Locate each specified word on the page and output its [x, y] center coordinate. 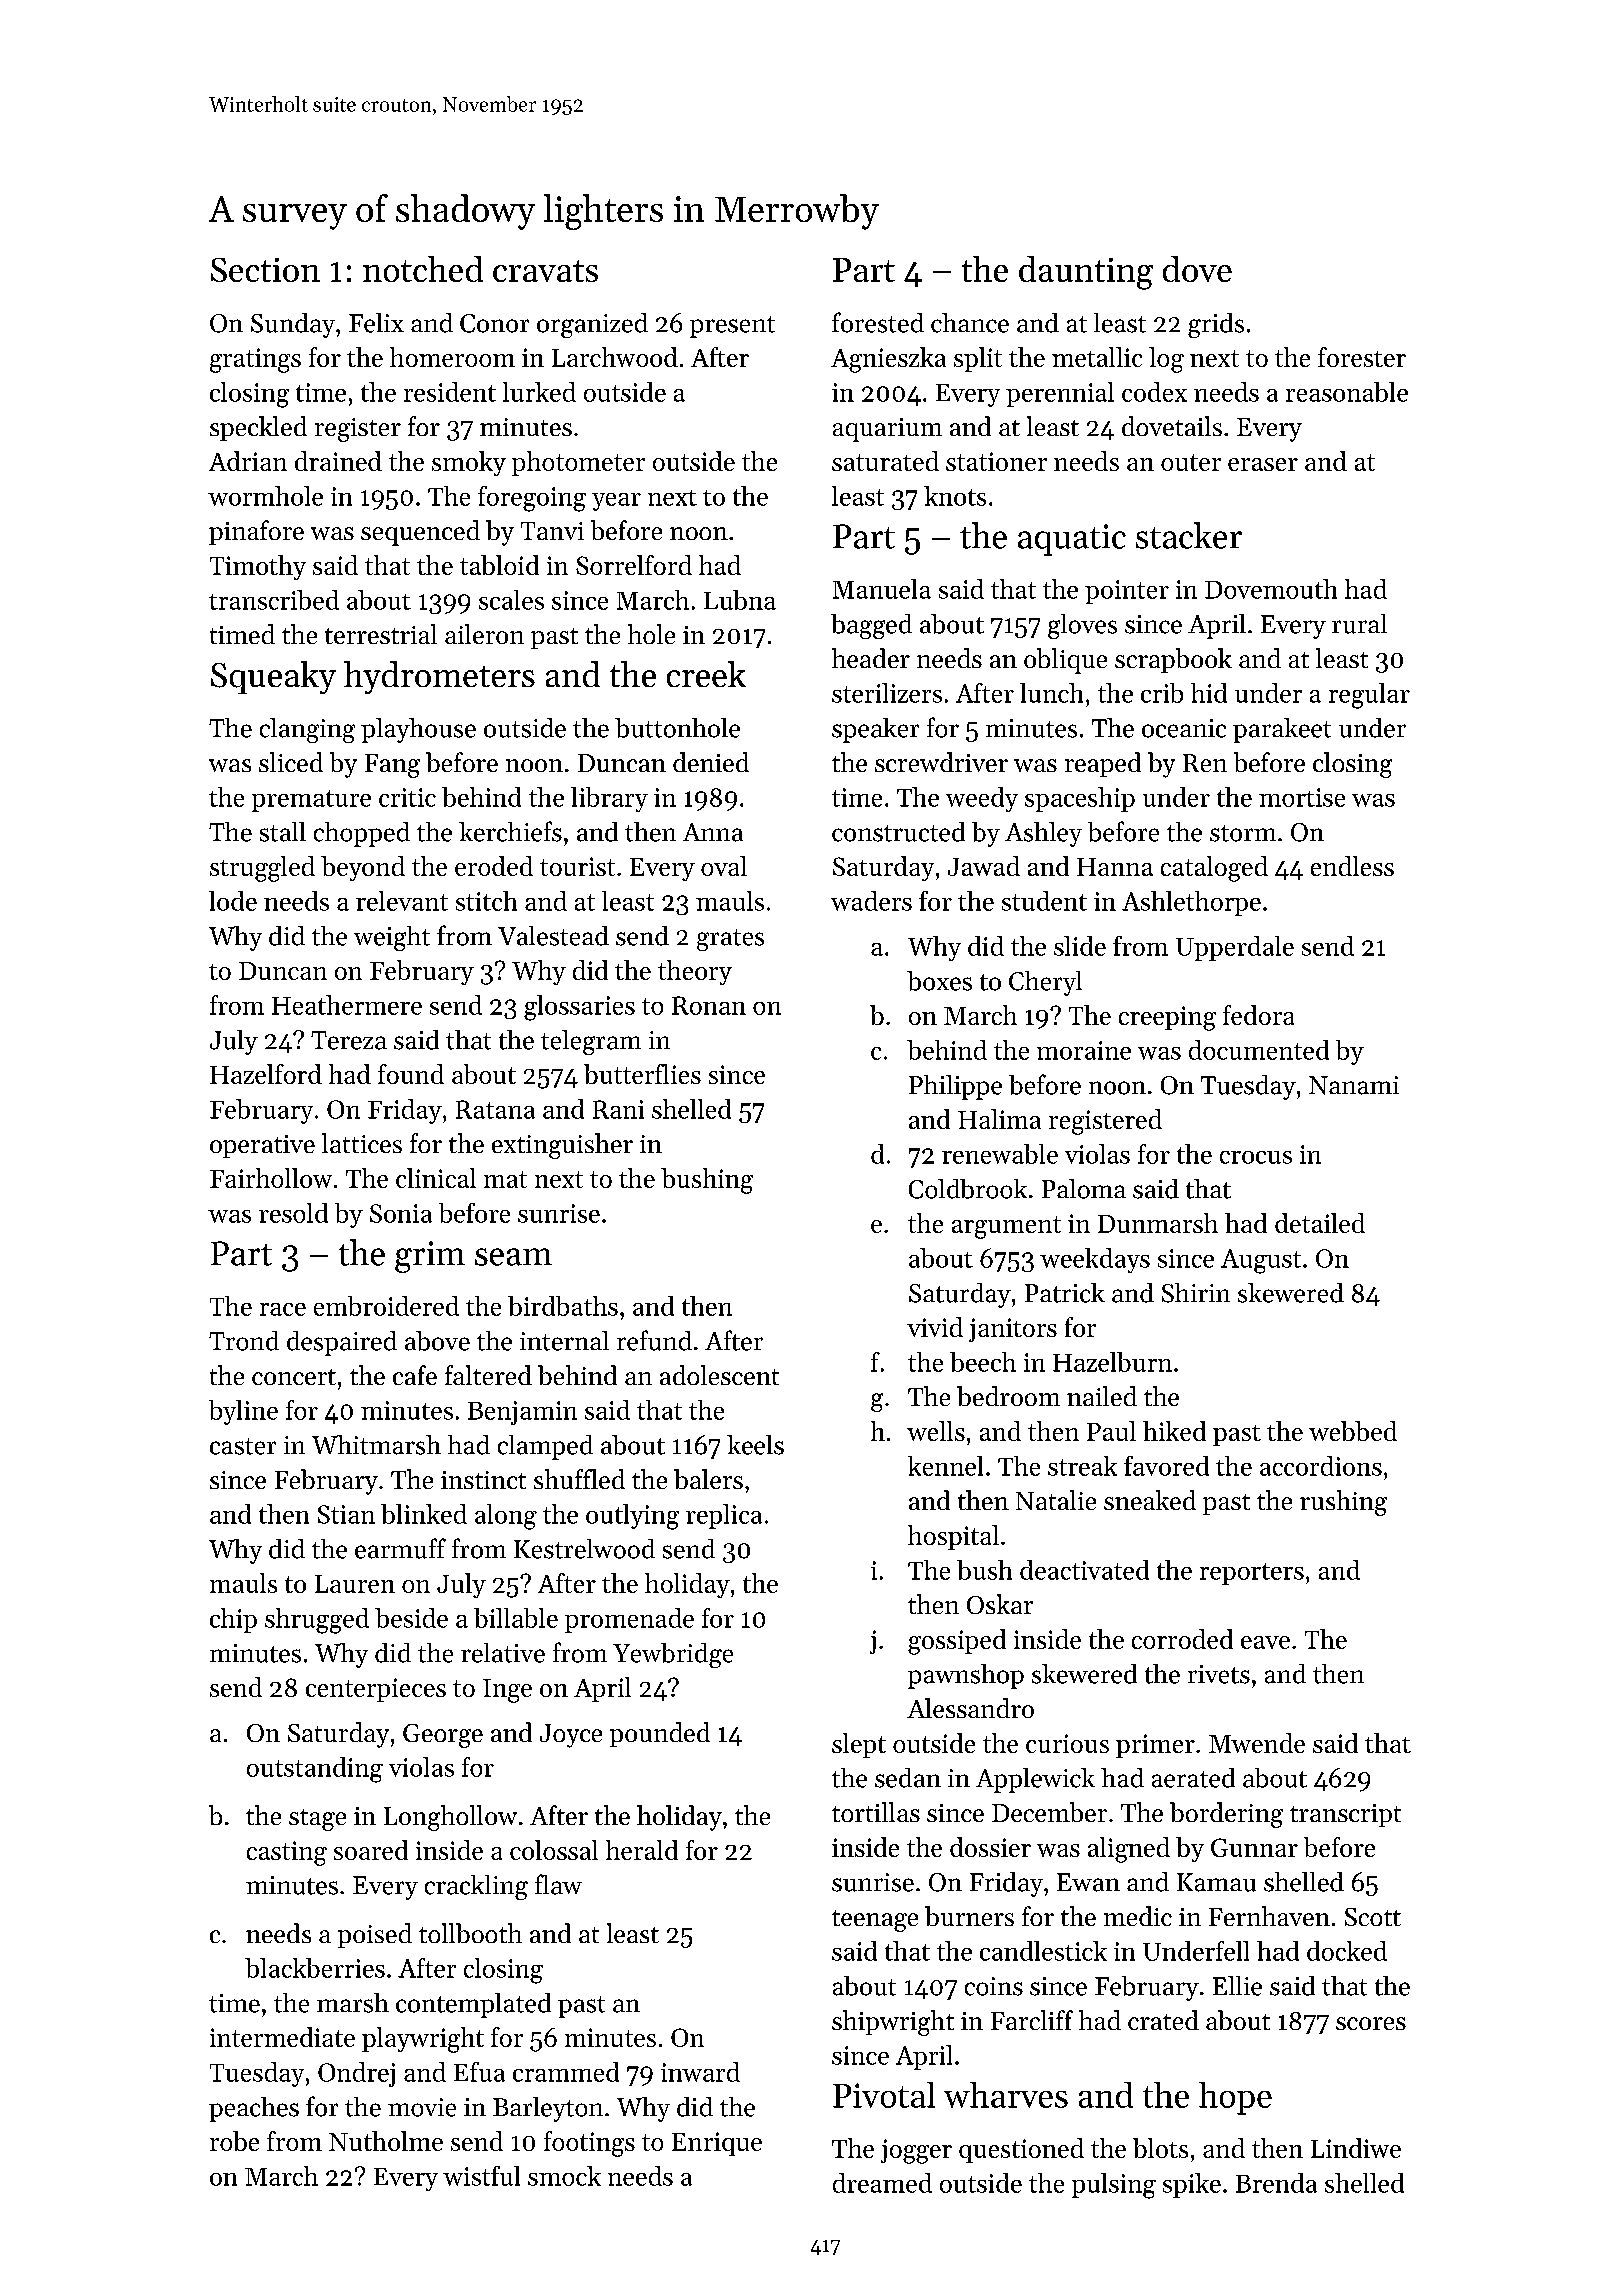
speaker [875, 730]
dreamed [882, 2183]
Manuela [882, 589]
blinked [424, 1514]
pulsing [1114, 2186]
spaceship [1080, 799]
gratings [255, 360]
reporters [1252, 1574]
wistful [481, 2176]
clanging [307, 730]
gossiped [957, 1642]
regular [1369, 696]
